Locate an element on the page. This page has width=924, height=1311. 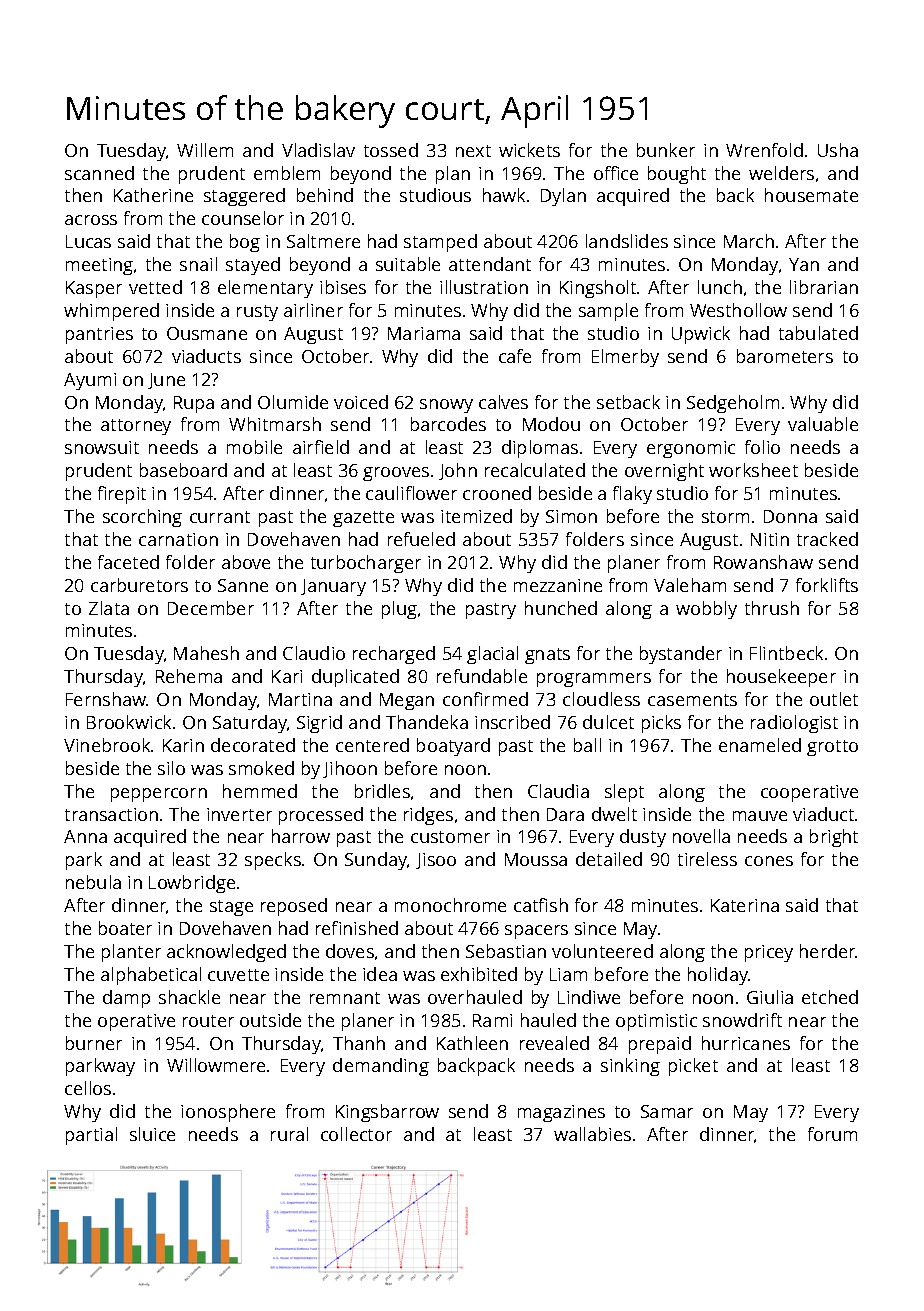
recalculated is located at coordinates (535, 470).
